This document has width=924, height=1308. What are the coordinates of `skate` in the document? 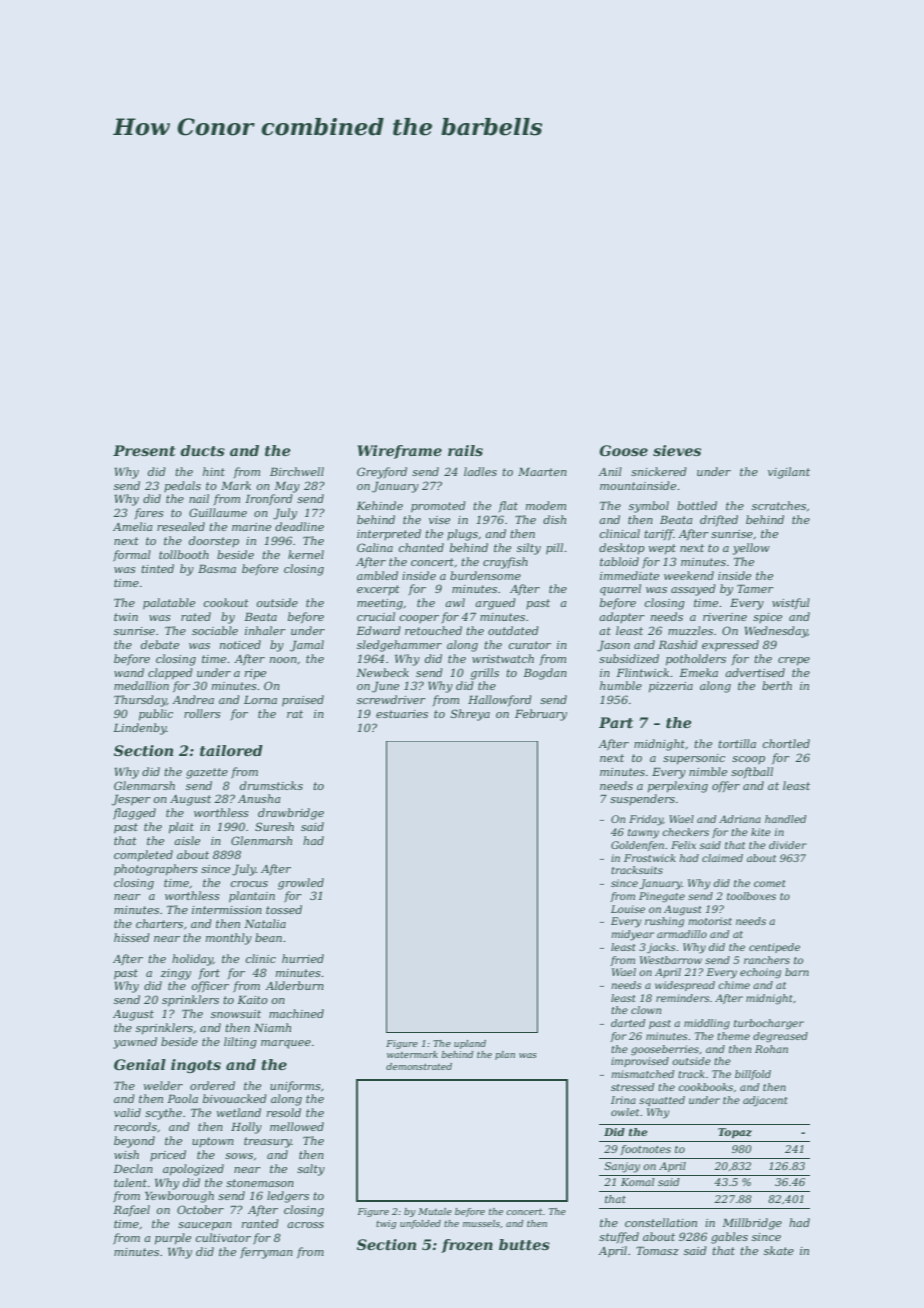 It's located at (779, 1250).
